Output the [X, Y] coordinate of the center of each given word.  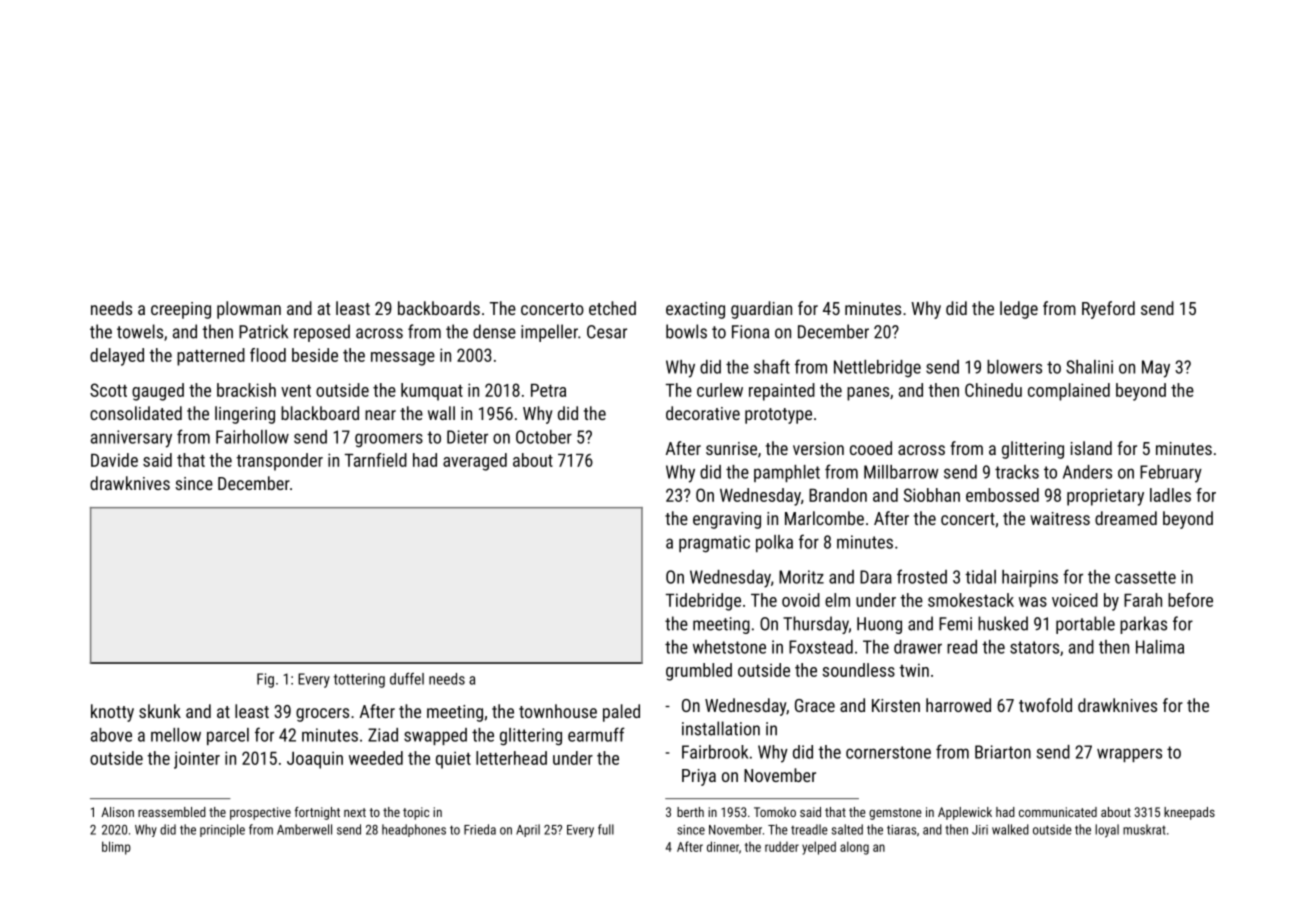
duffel [407, 678]
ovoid [801, 600]
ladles [1170, 495]
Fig [265, 680]
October [544, 437]
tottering [359, 680]
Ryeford [1108, 310]
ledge [1019, 310]
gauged [158, 392]
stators [1034, 647]
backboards [439, 308]
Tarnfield [376, 460]
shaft [772, 366]
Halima [1160, 647]
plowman [249, 310]
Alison [117, 812]
